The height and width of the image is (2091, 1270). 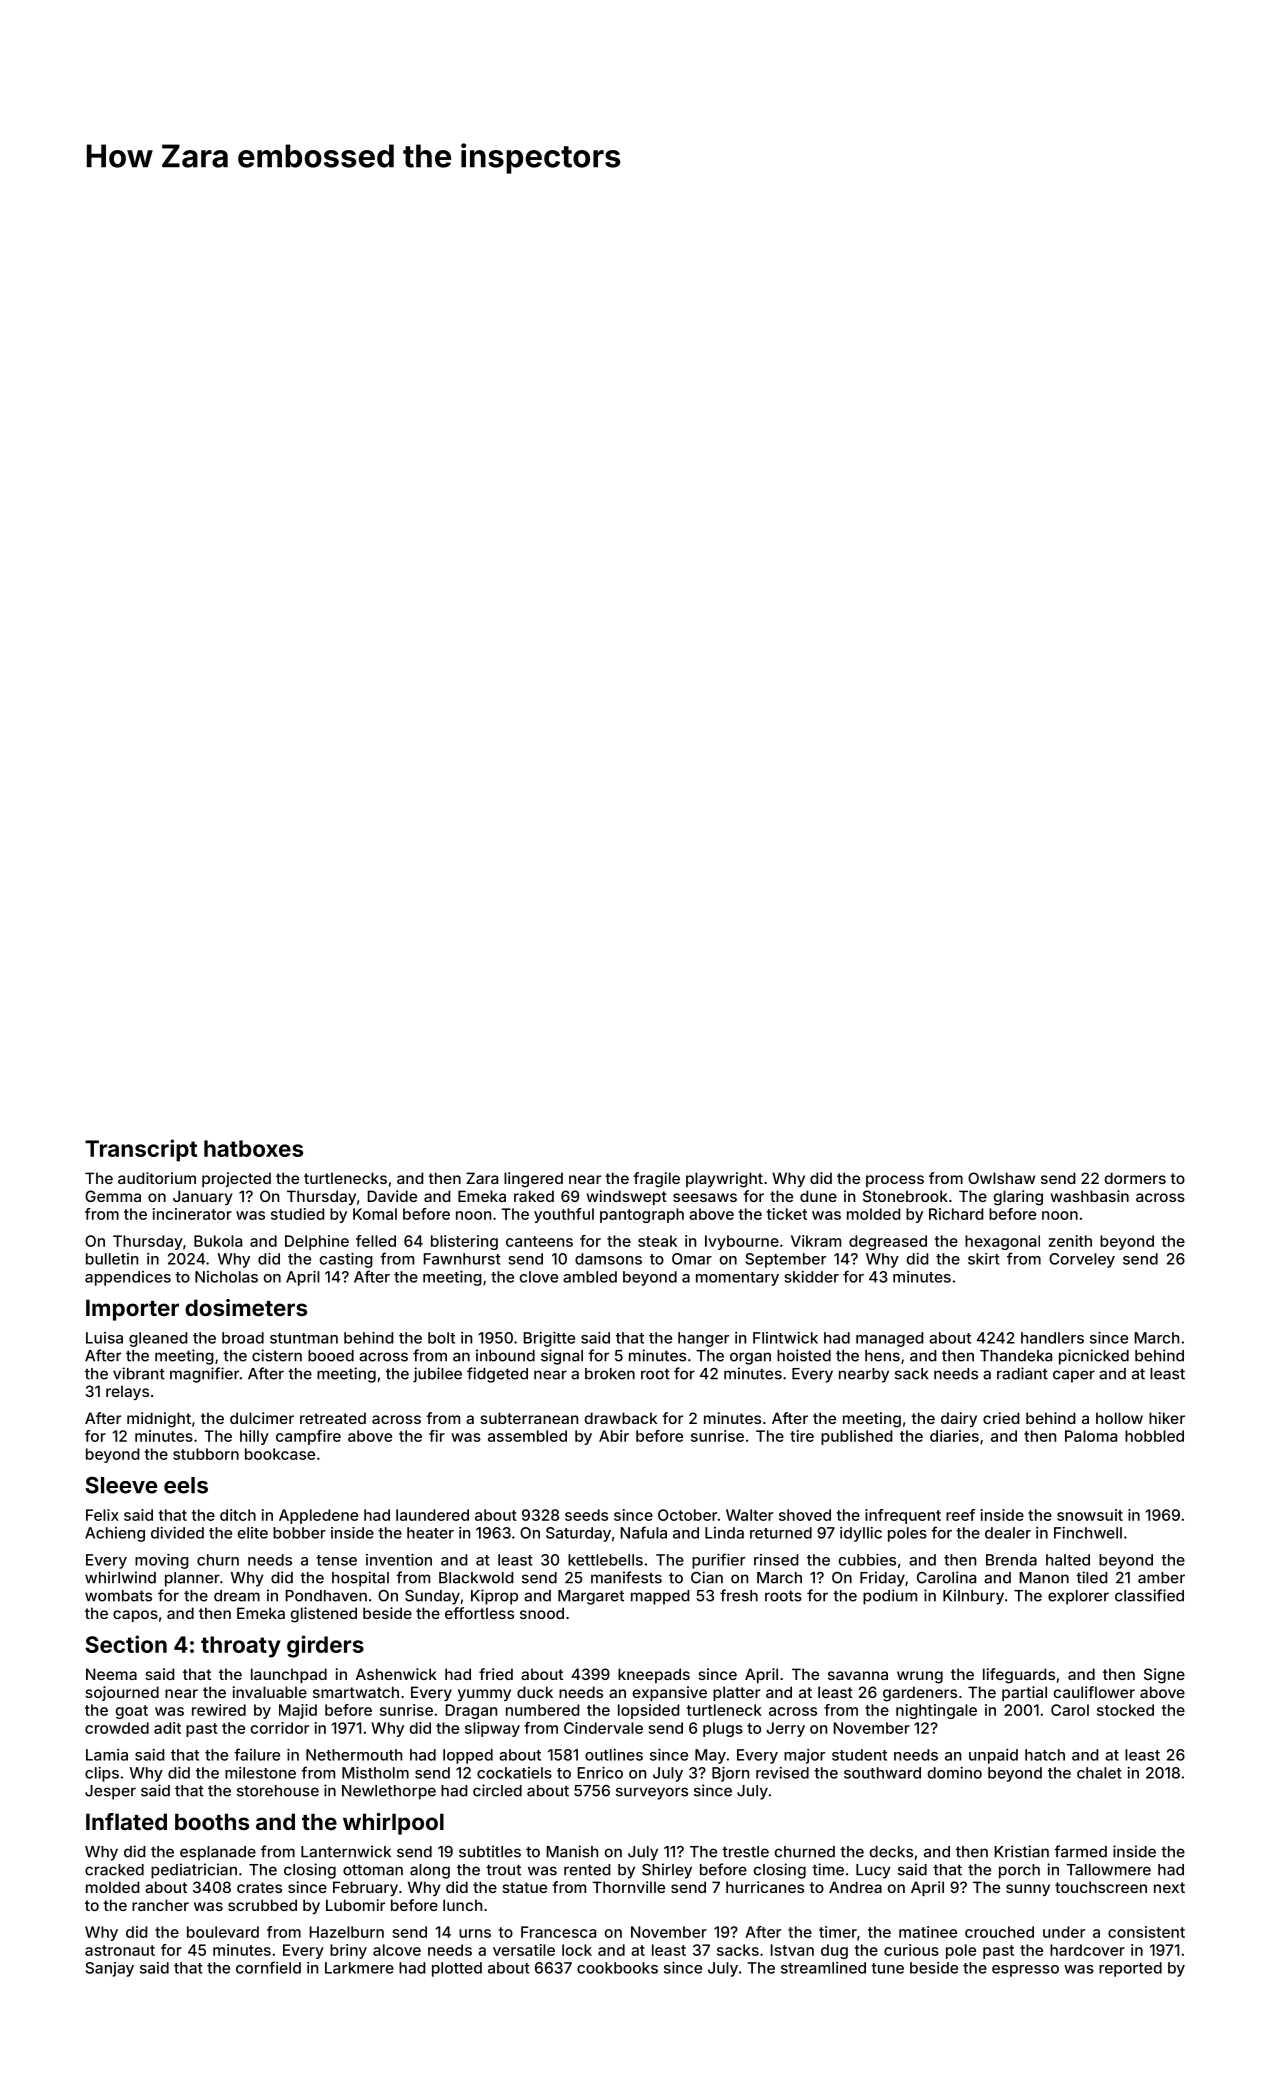 I want to click on January, so click(x=203, y=1197).
